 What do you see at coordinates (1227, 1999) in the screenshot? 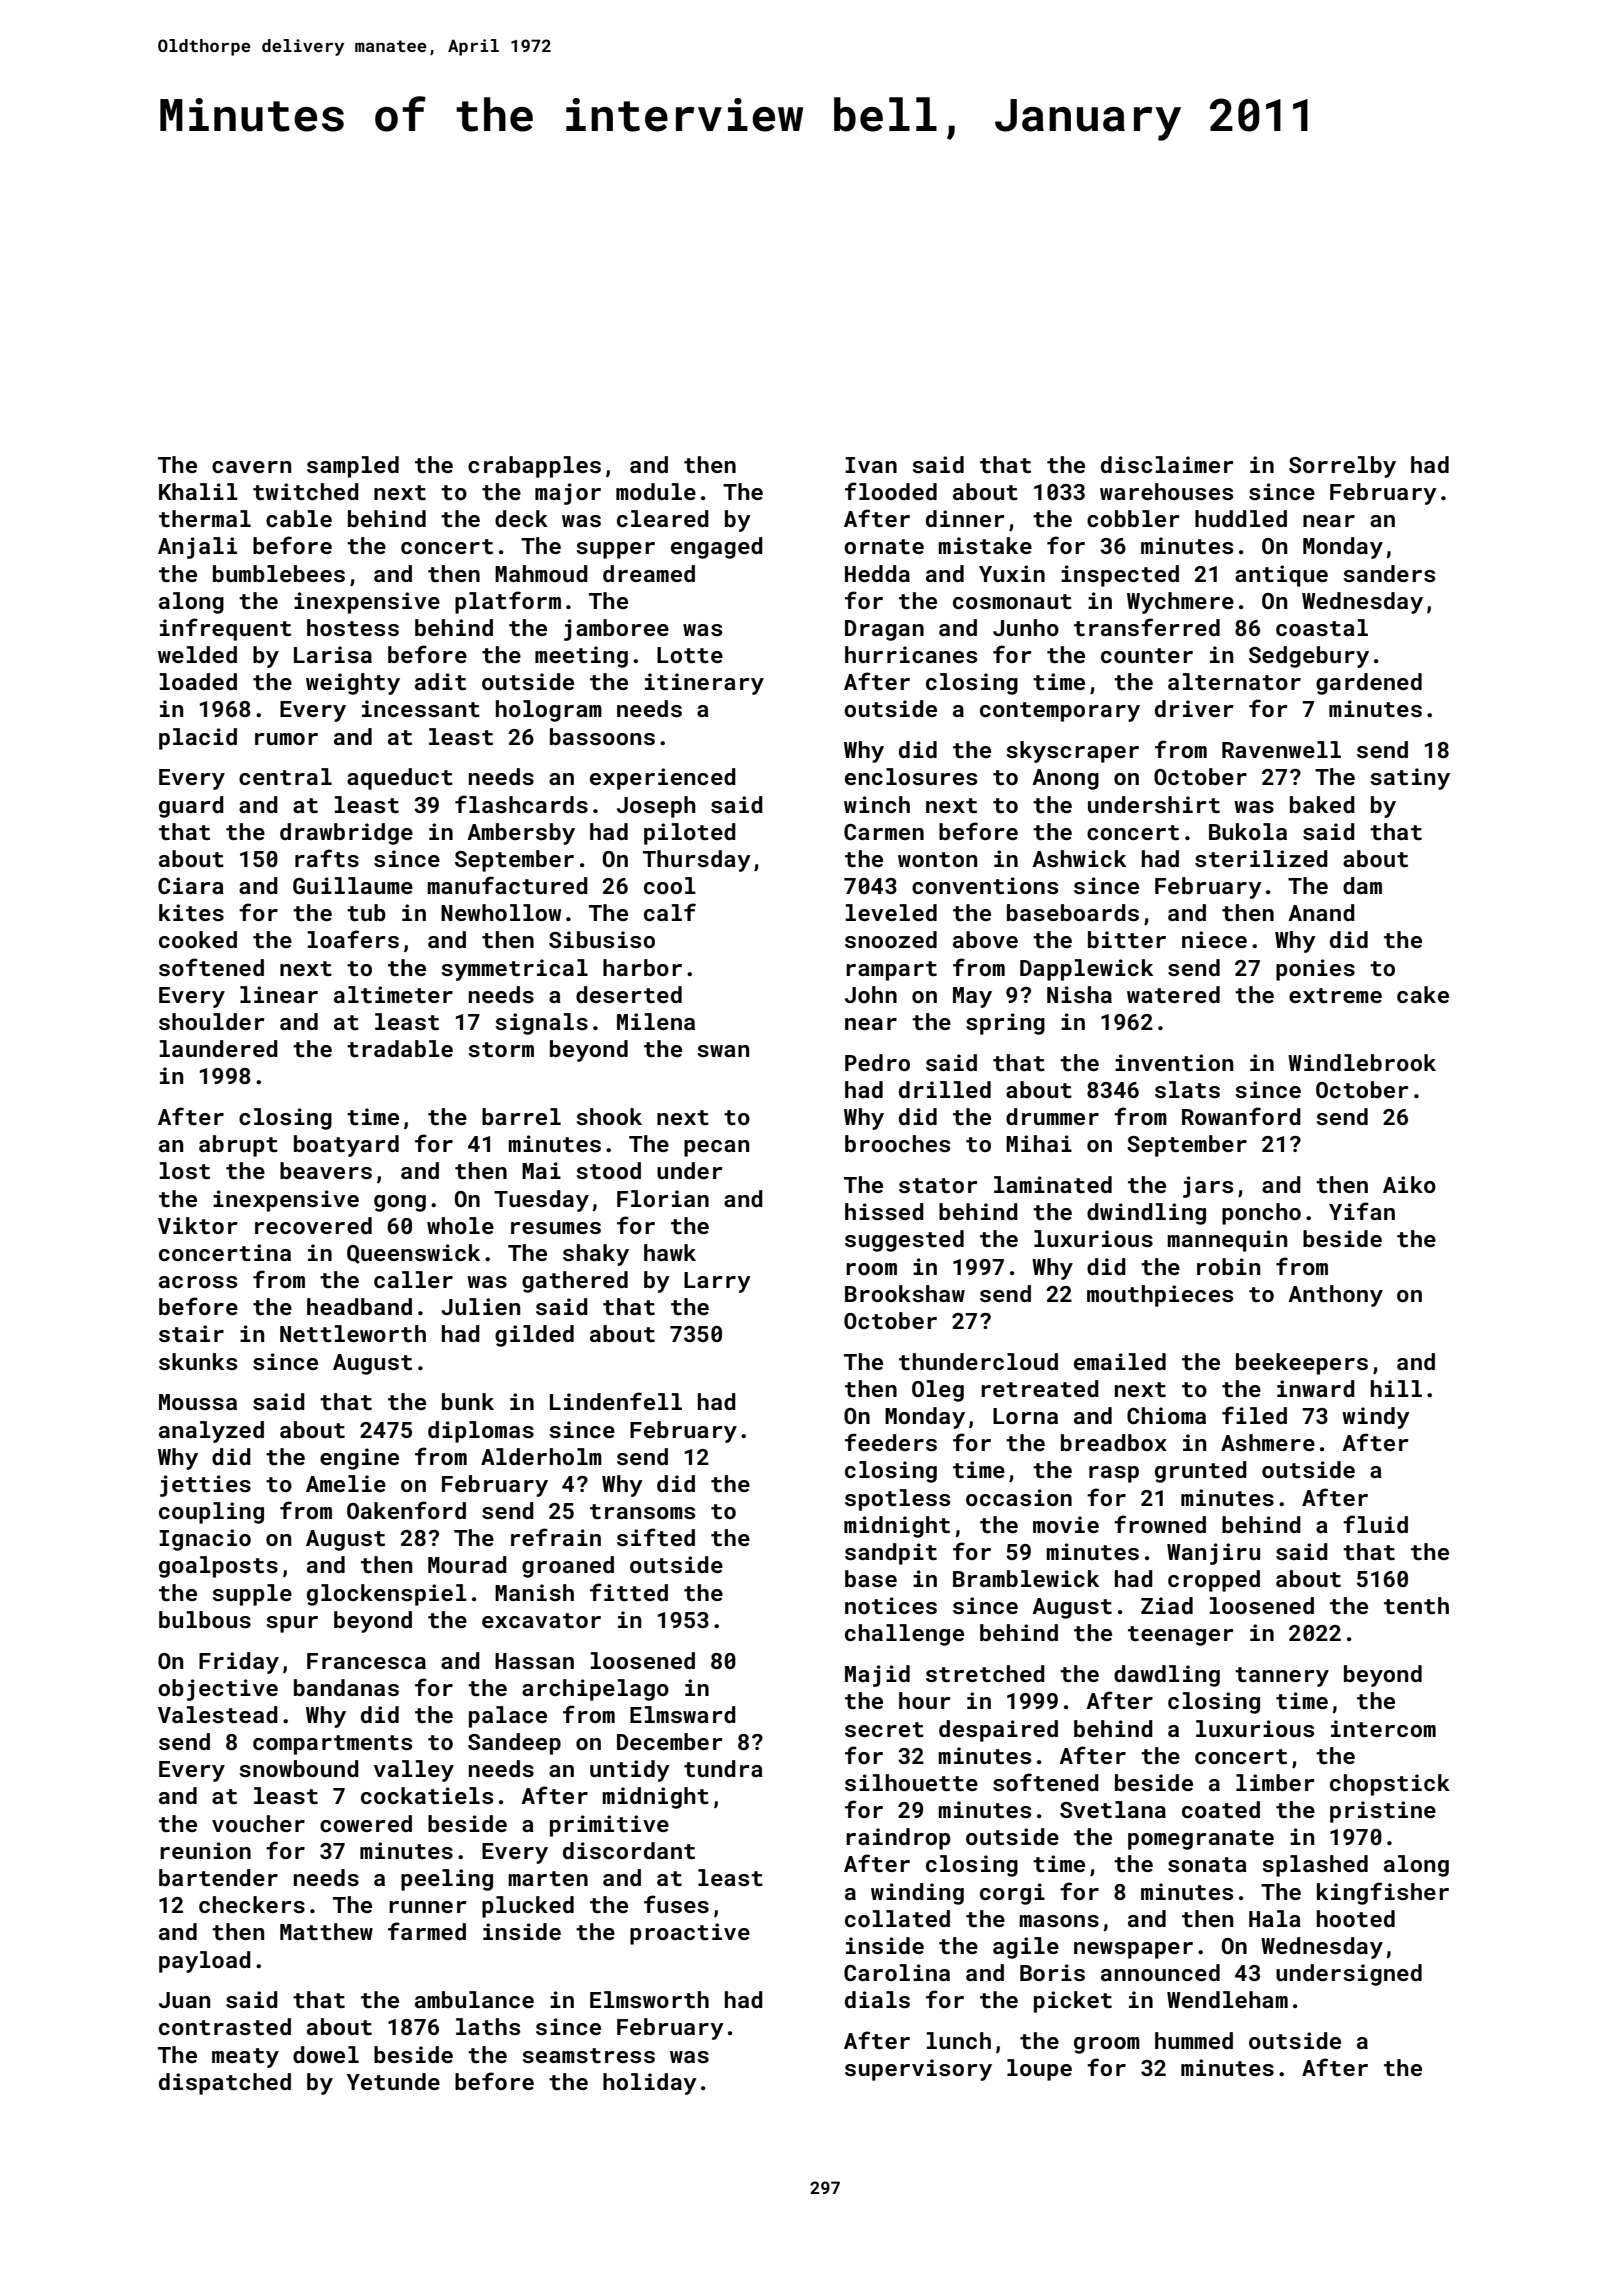
I see `Wendleham` at bounding box center [1227, 1999].
